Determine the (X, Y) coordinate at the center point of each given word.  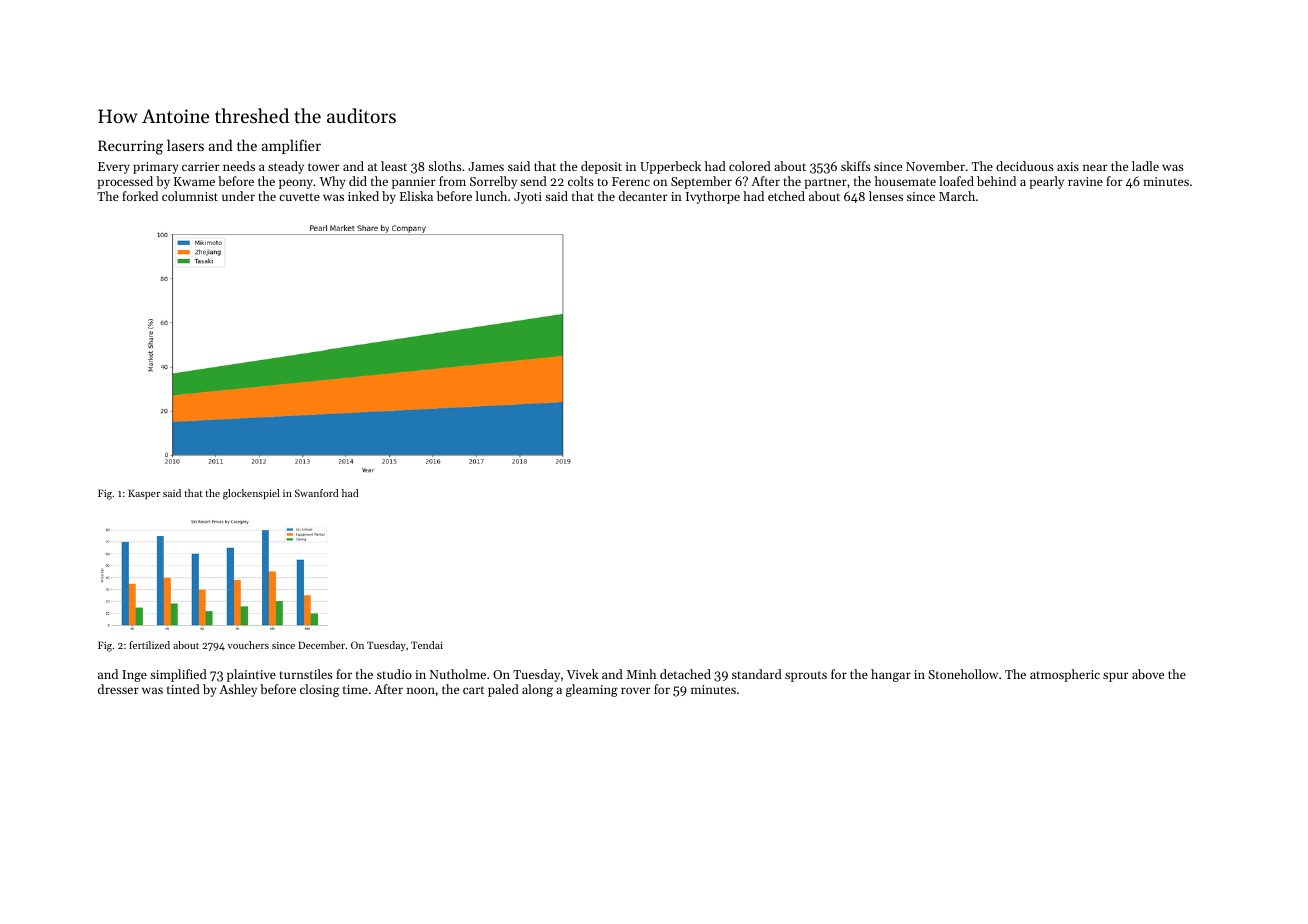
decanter (643, 196)
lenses (886, 196)
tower (324, 167)
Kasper (144, 494)
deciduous (1025, 166)
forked (140, 196)
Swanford (316, 493)
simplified (178, 675)
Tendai (427, 645)
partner (825, 183)
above (1148, 674)
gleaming (592, 690)
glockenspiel (251, 494)
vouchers (248, 645)
